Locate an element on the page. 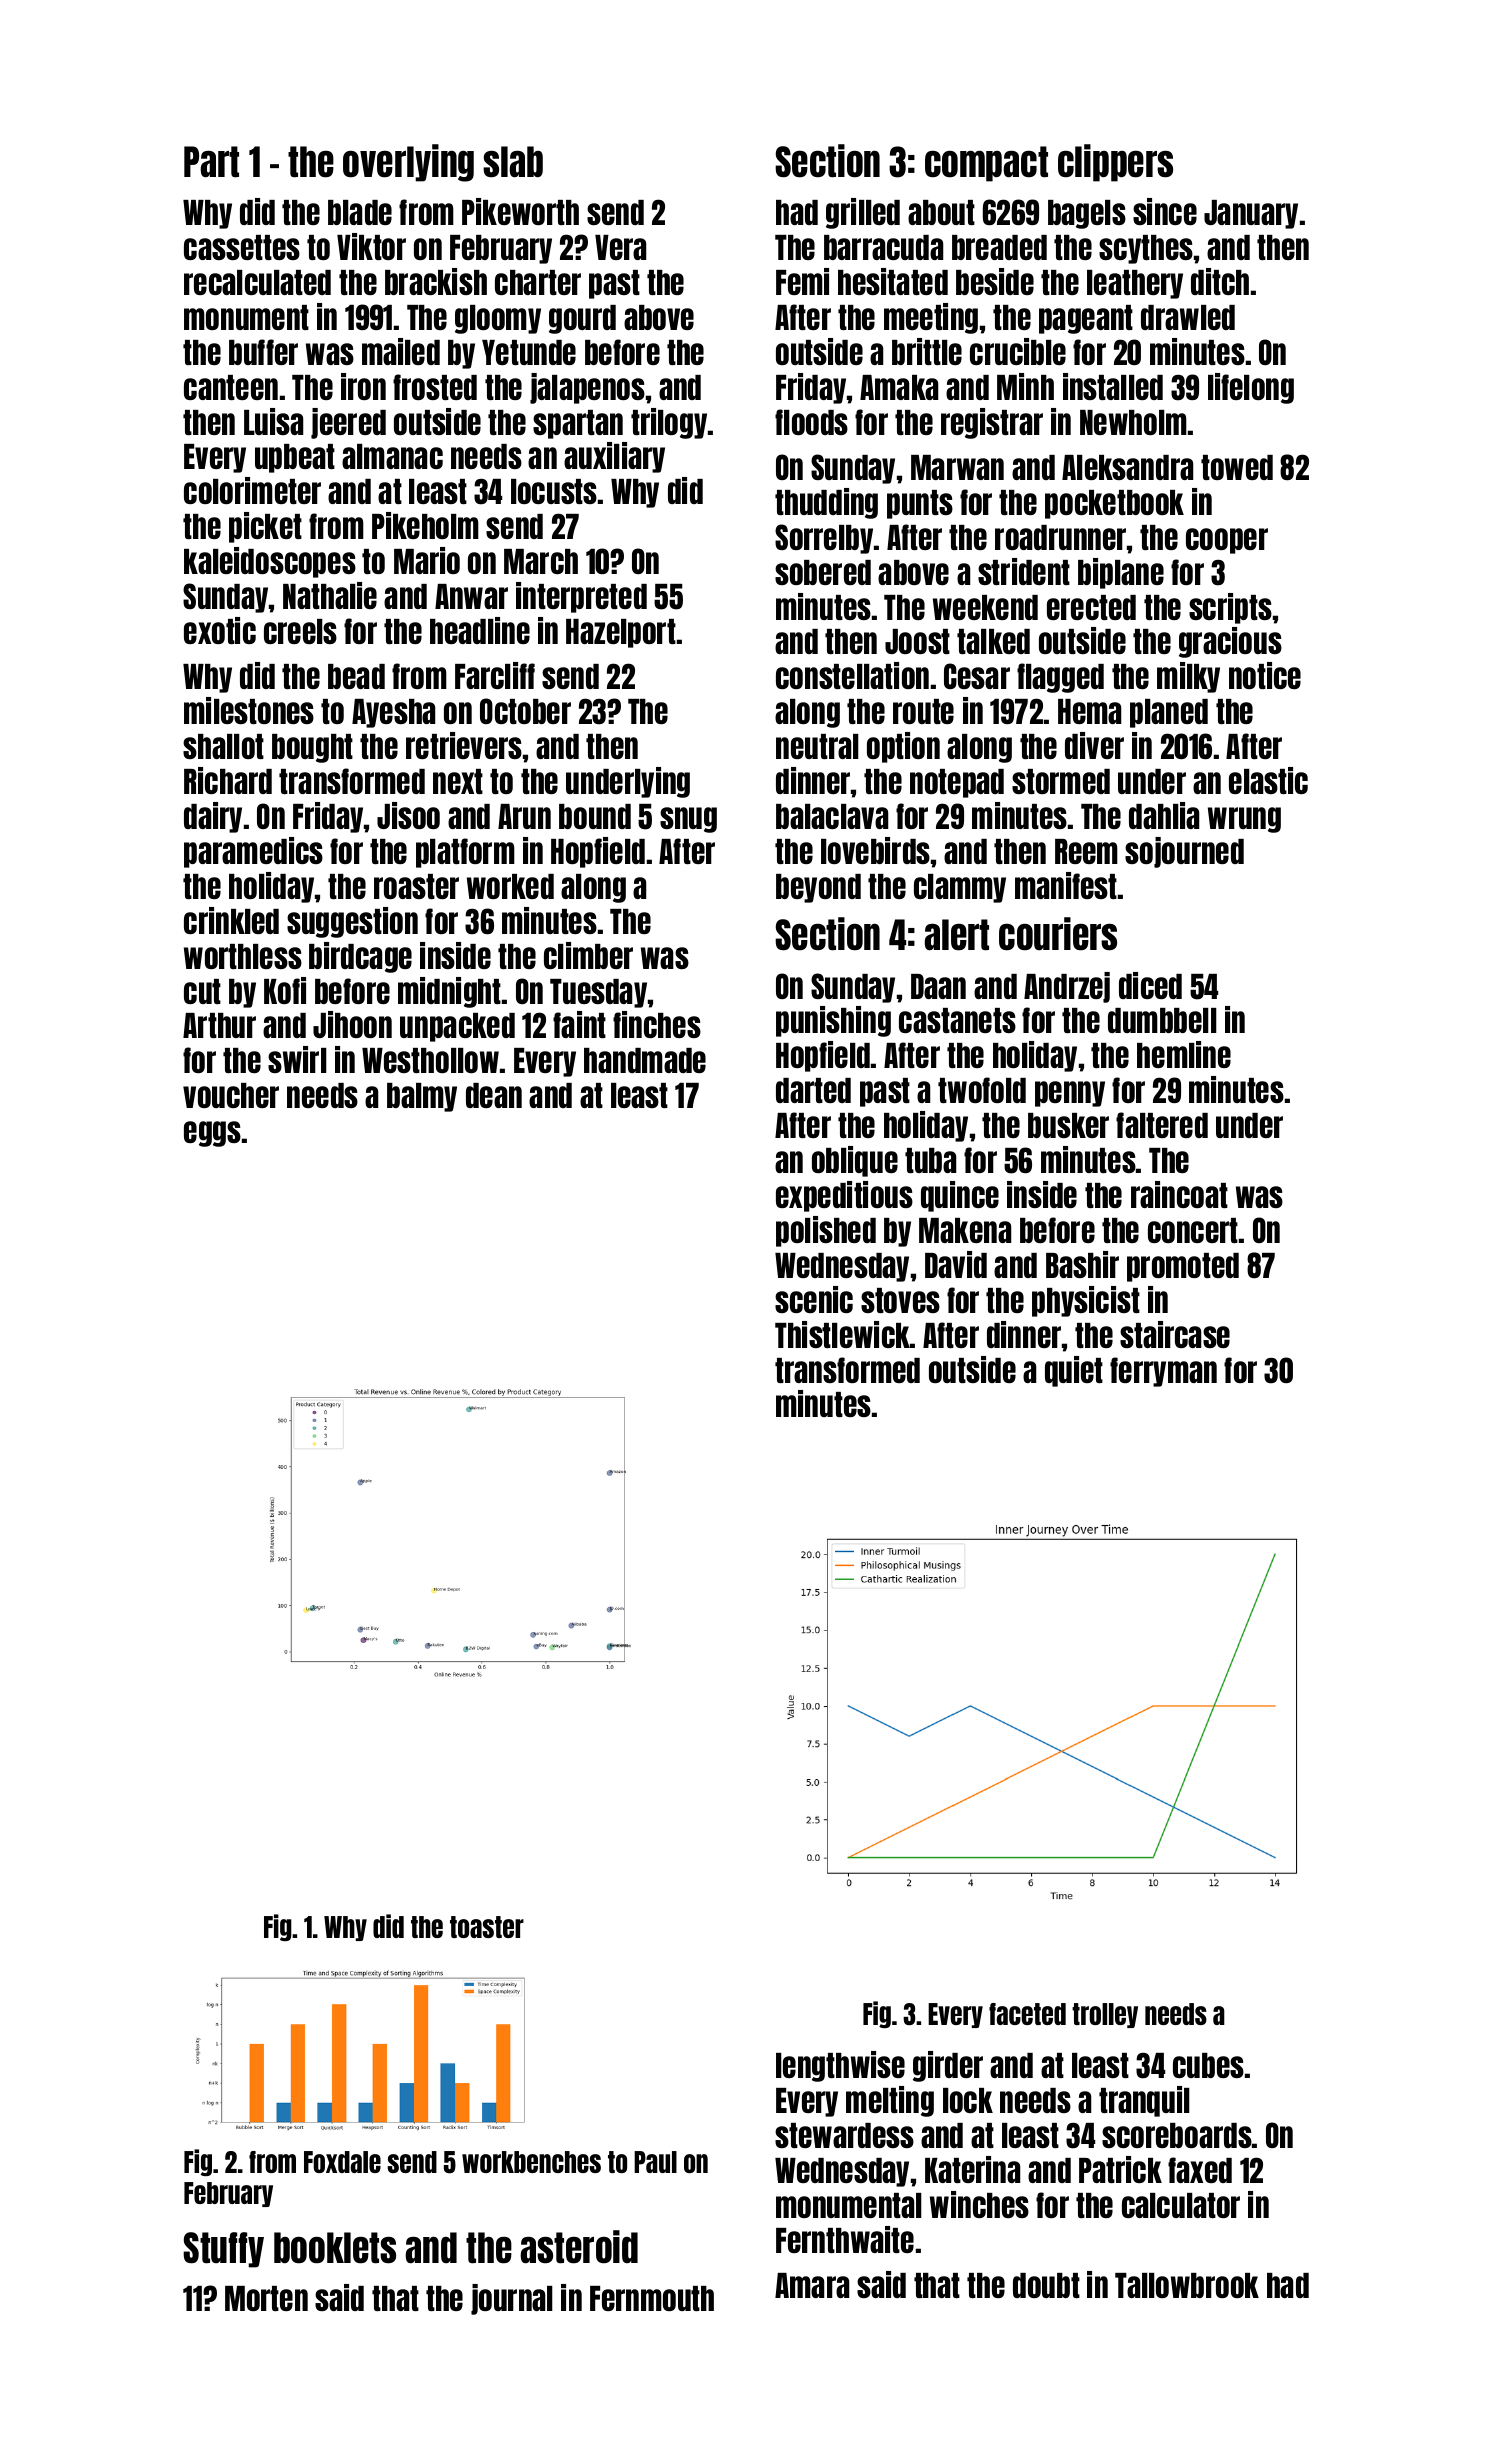 The image size is (1496, 2464). pocketbook is located at coordinates (1114, 504).
